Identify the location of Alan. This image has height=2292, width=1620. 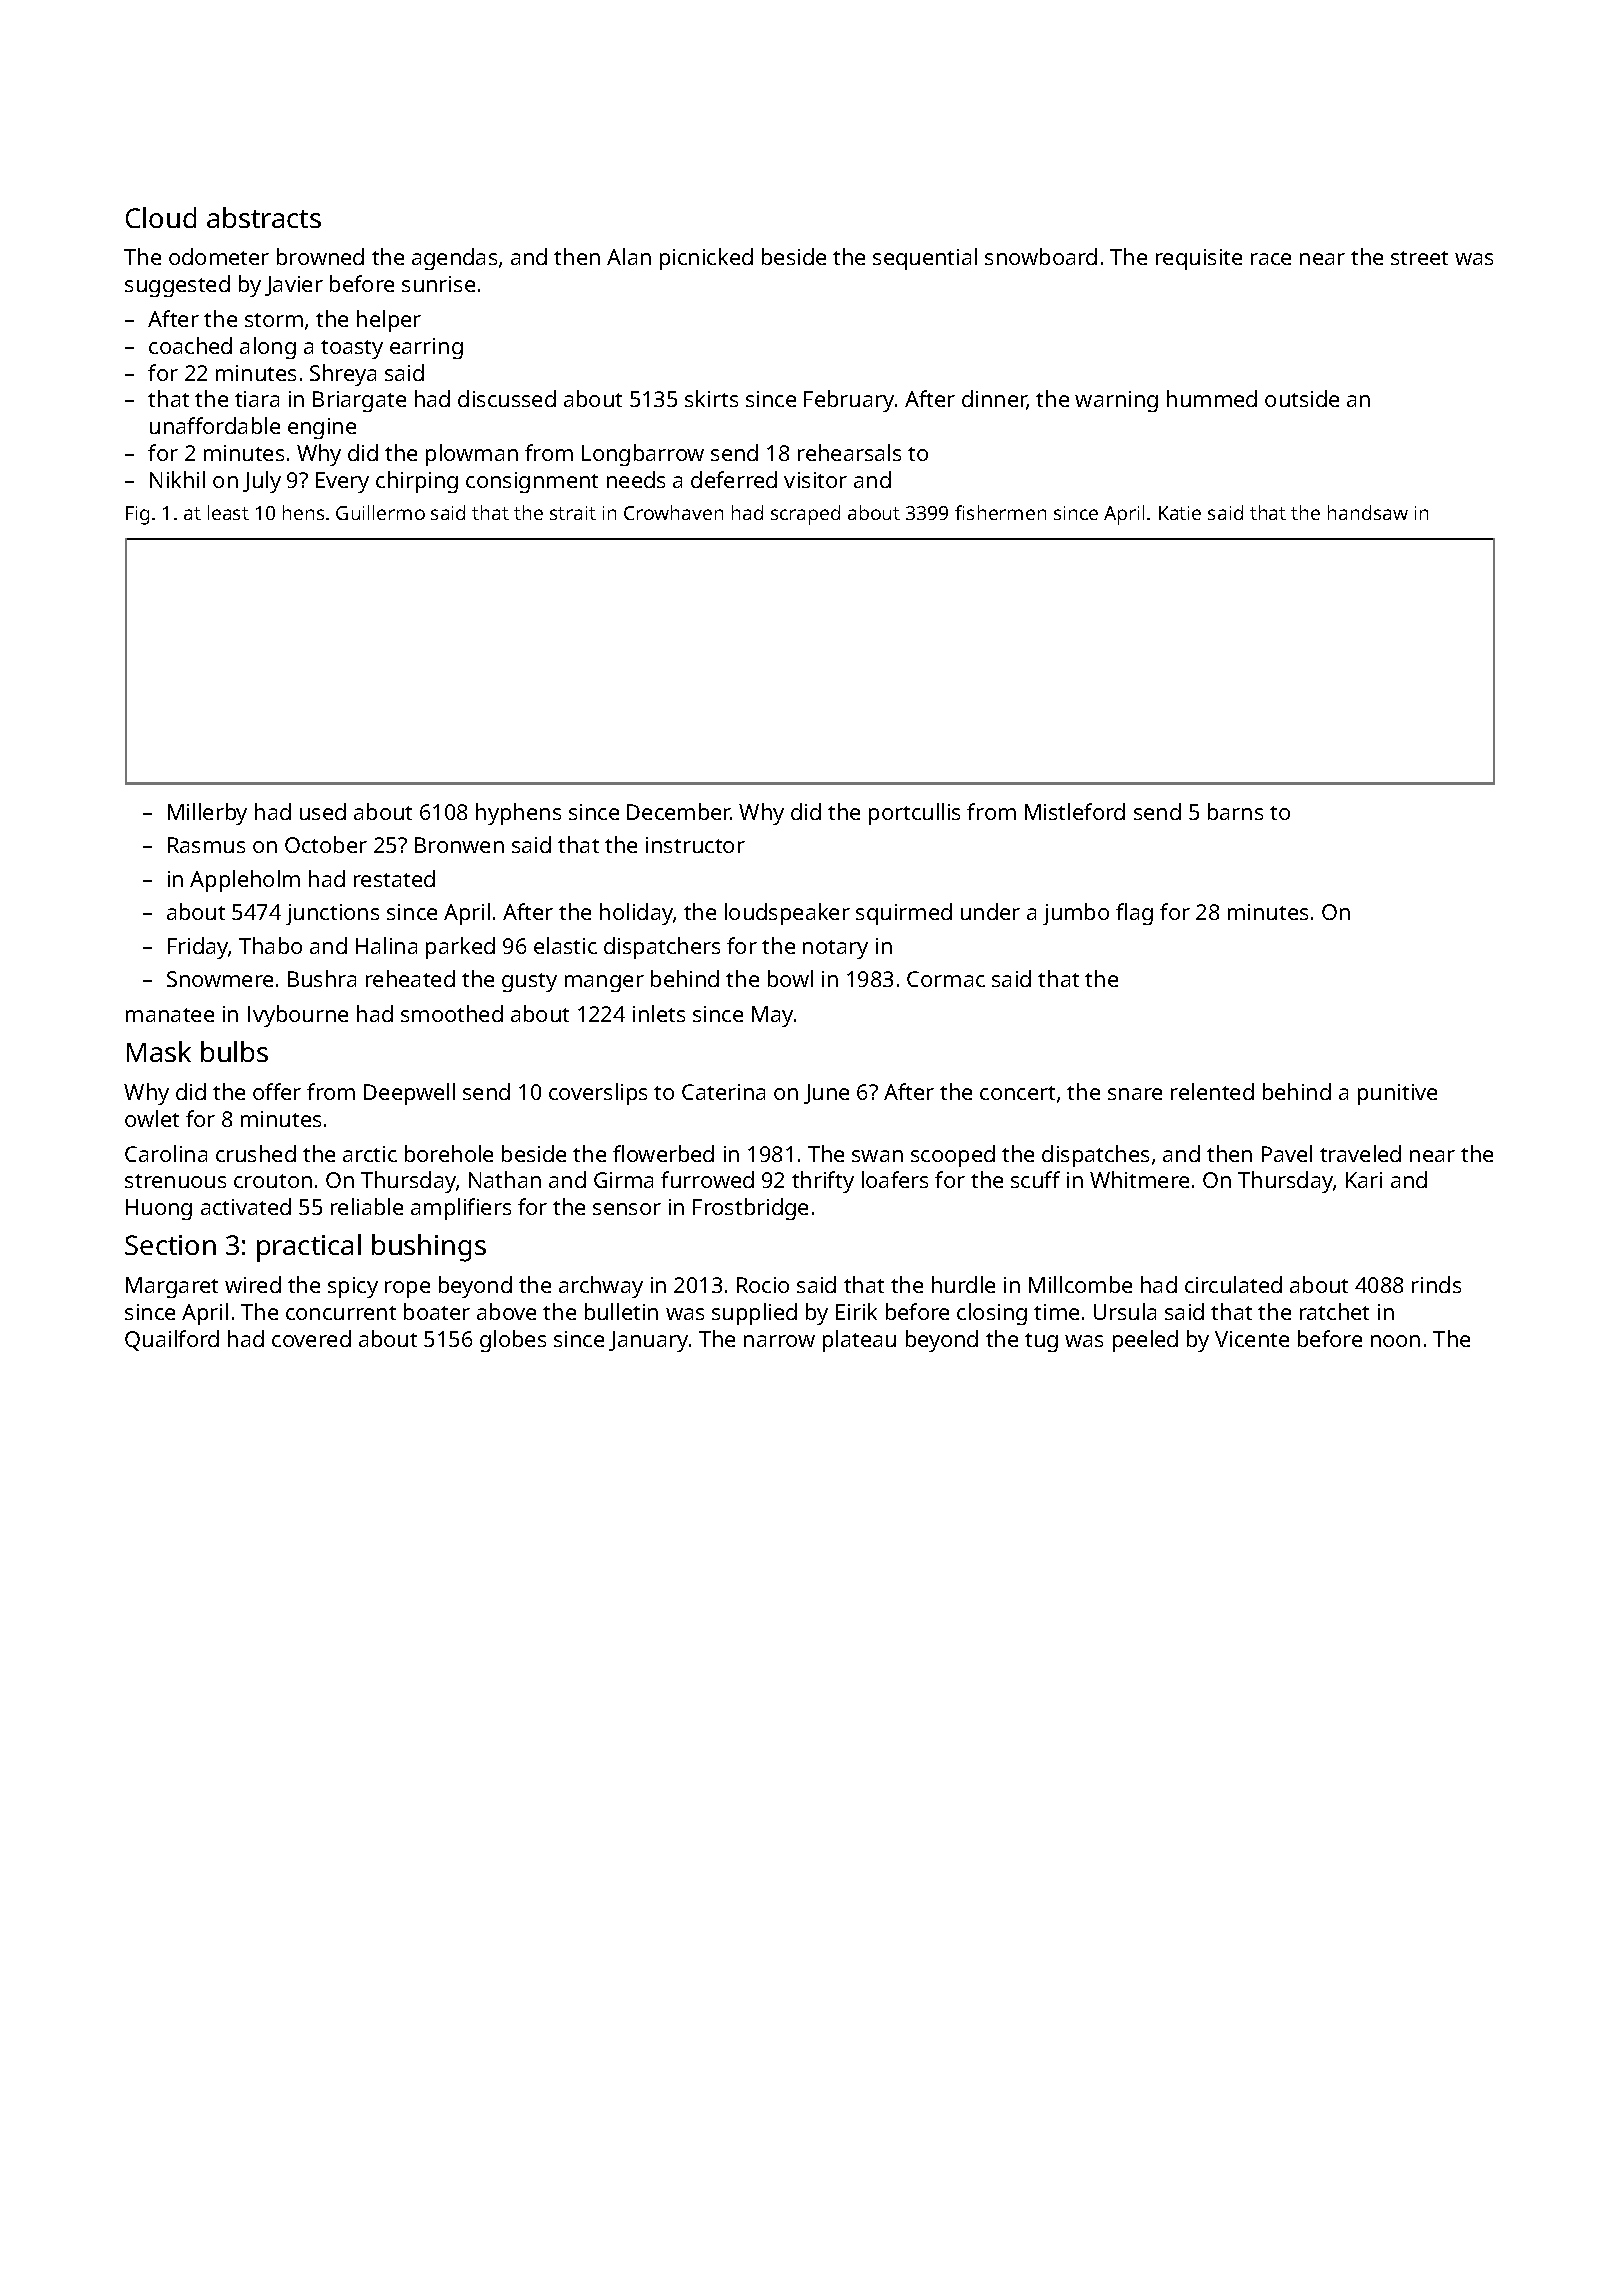
(629, 256).
